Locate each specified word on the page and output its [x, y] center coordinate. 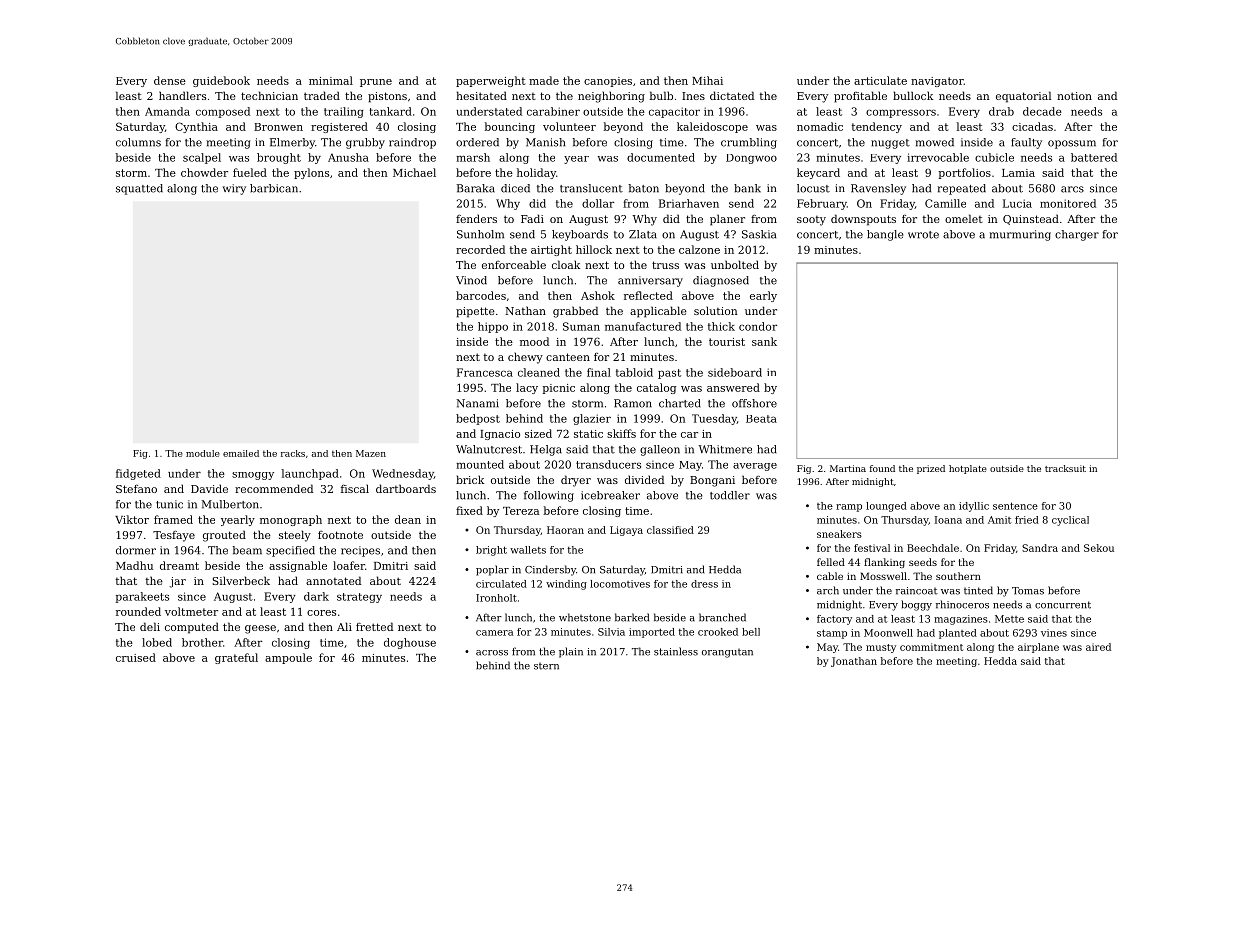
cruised [136, 657]
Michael [414, 172]
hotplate [968, 469]
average [755, 467]
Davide [209, 488]
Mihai [707, 80]
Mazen [371, 453]
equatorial [1023, 97]
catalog [656, 388]
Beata [761, 419]
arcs [1072, 189]
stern [546, 666]
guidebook [221, 81]
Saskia [759, 234]
